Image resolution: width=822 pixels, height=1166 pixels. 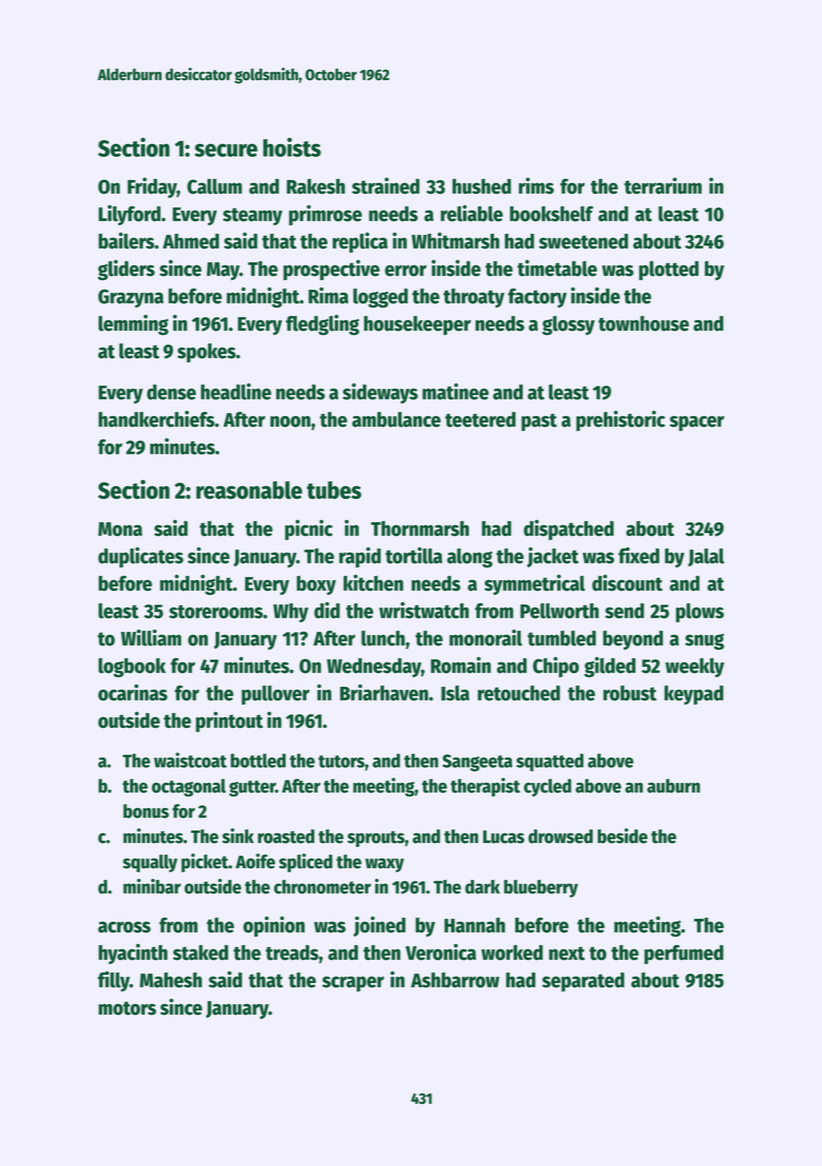 I want to click on Whitmarsh, so click(x=455, y=240).
